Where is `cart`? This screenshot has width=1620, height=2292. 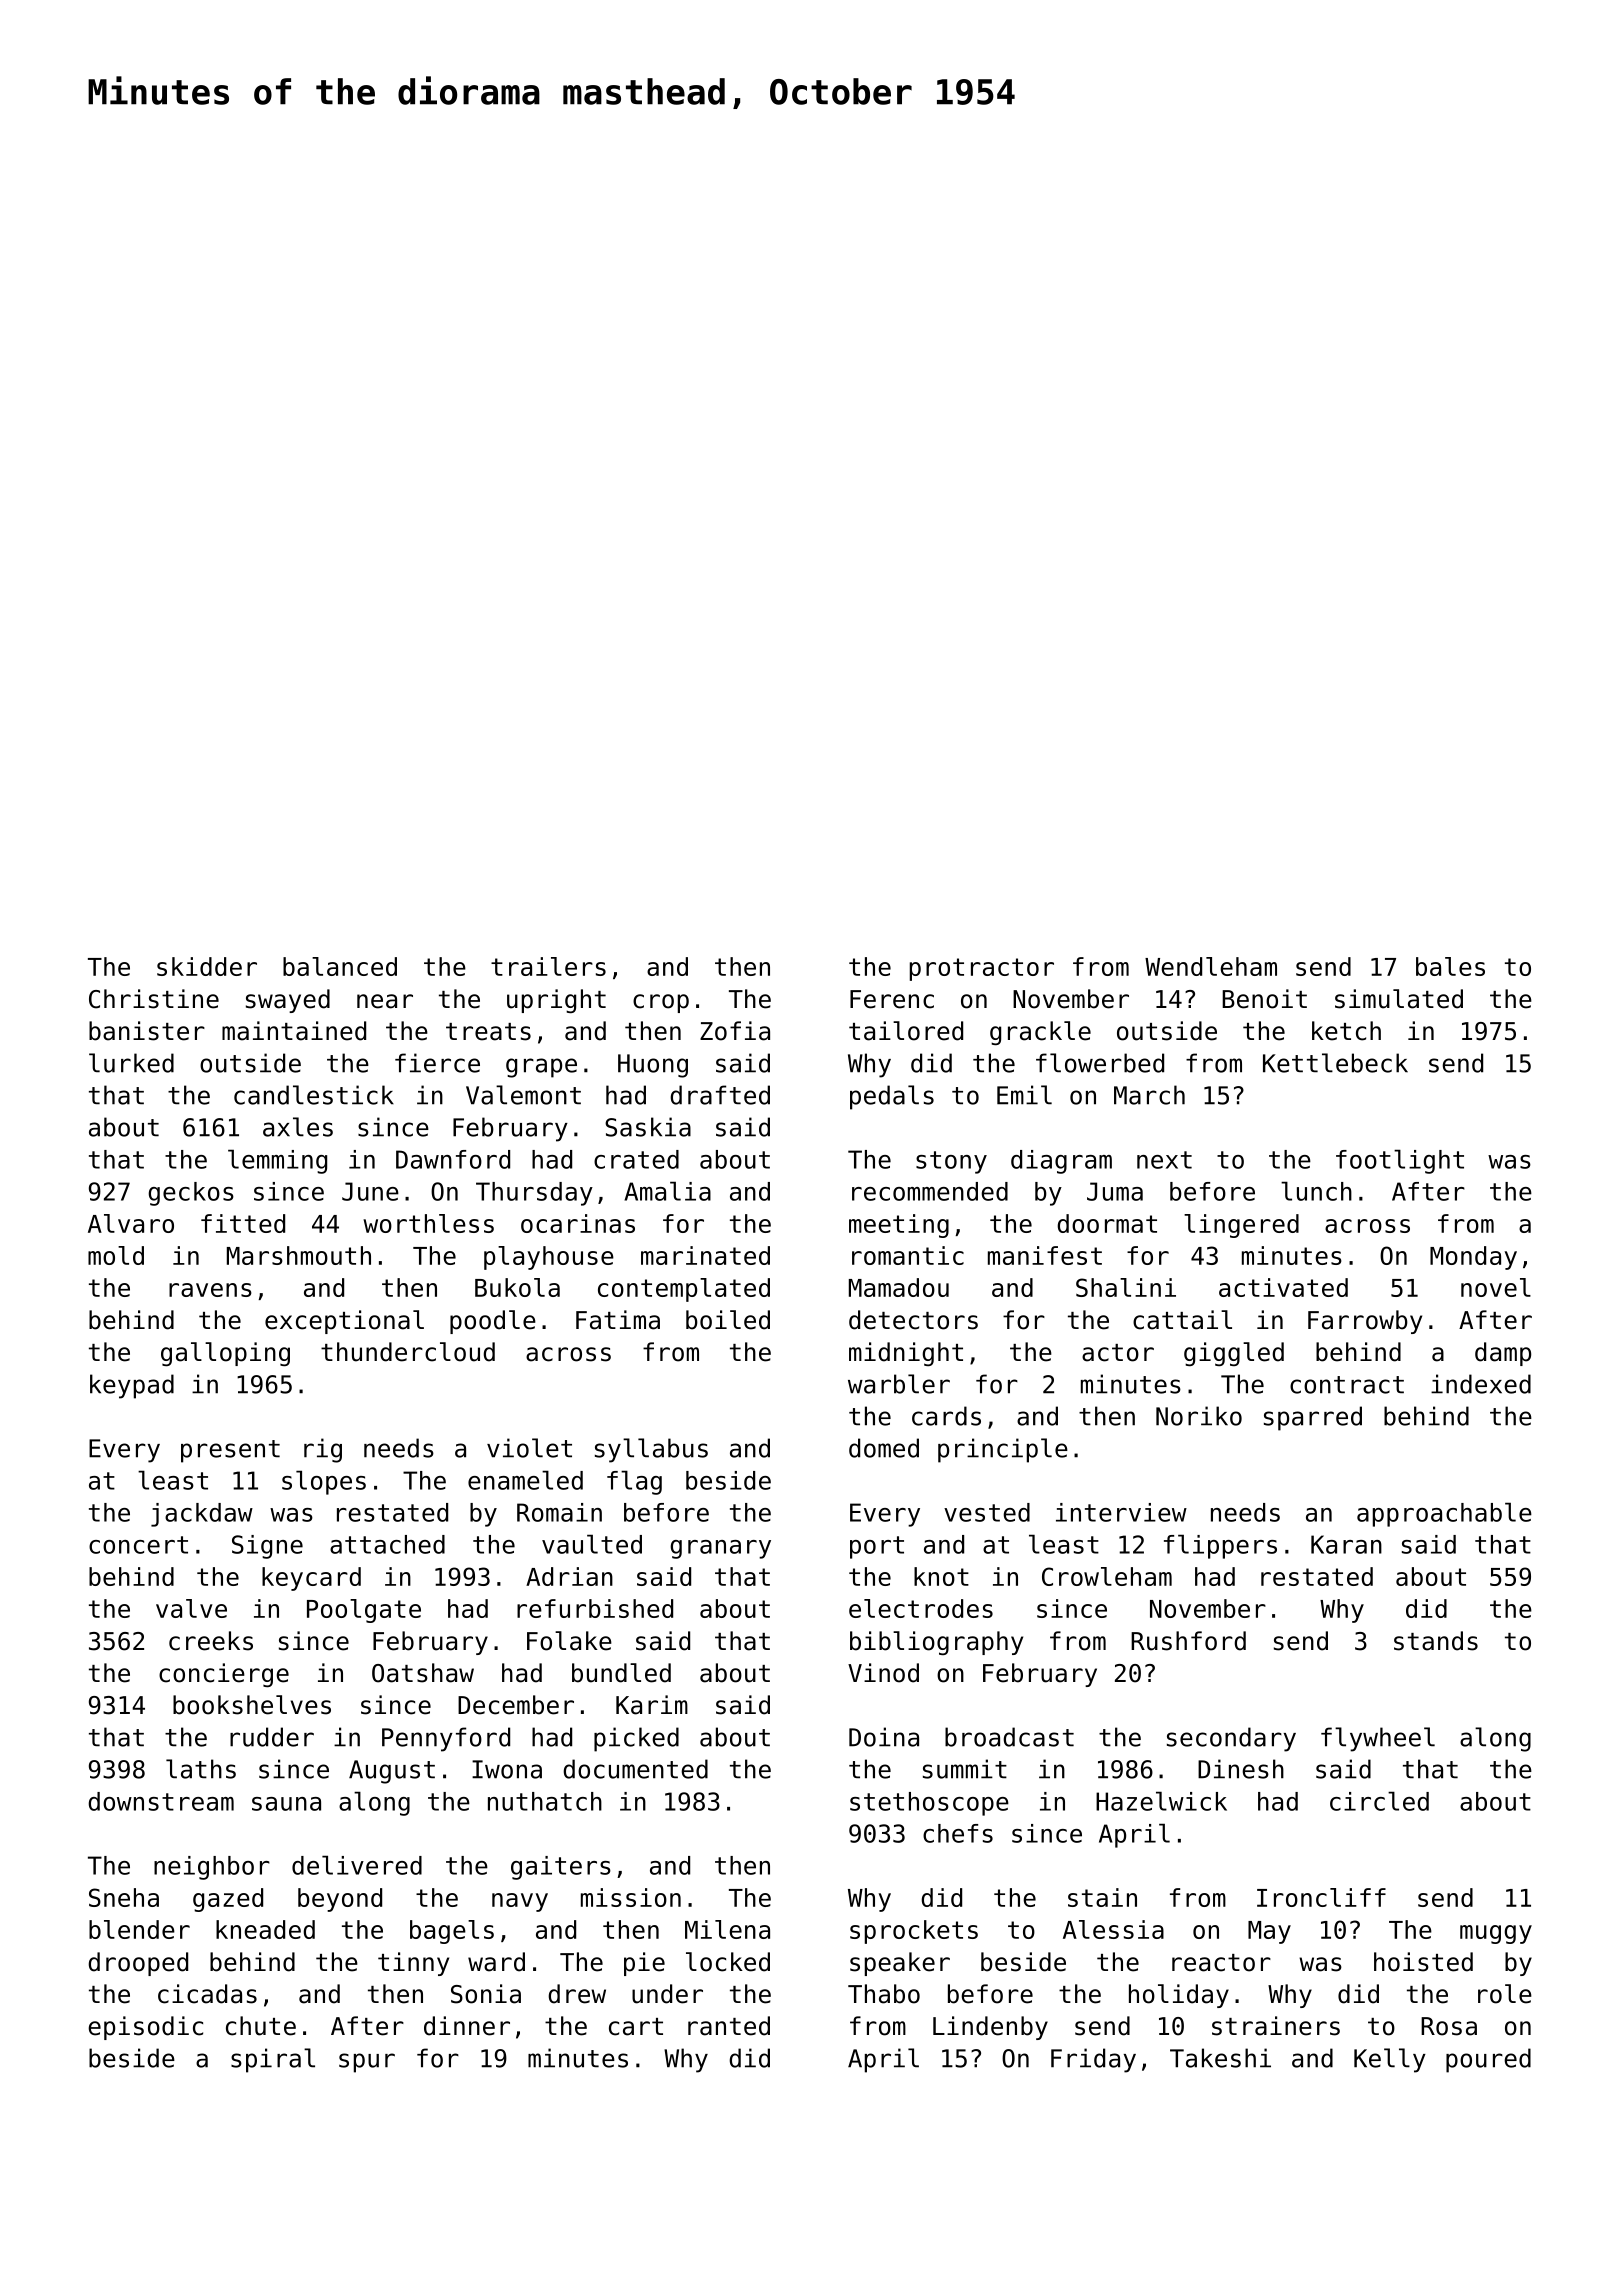
cart is located at coordinates (636, 2027).
